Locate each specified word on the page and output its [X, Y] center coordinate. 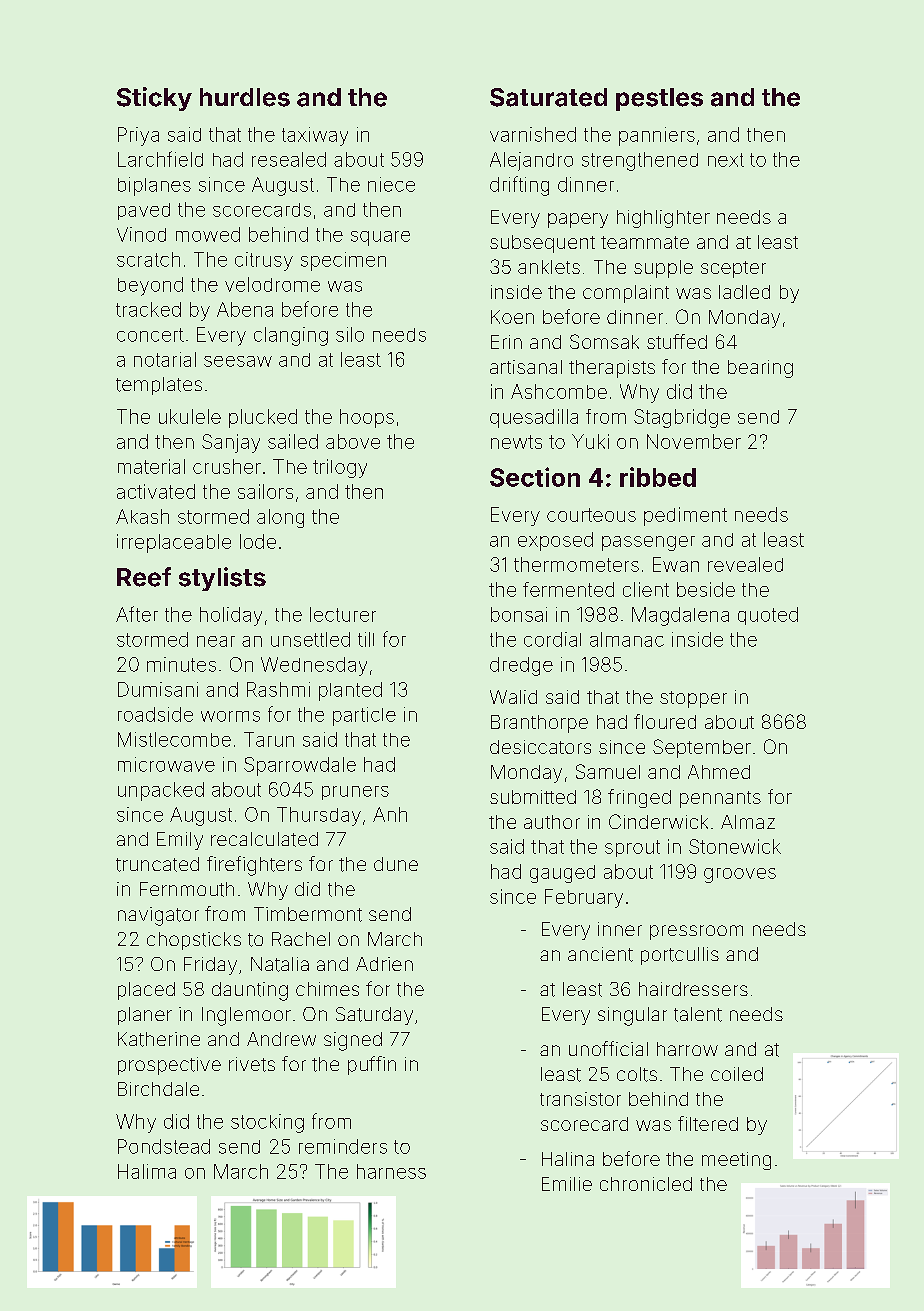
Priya [138, 136]
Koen [512, 317]
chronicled [646, 1184]
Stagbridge [682, 418]
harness [391, 1171]
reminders [343, 1146]
